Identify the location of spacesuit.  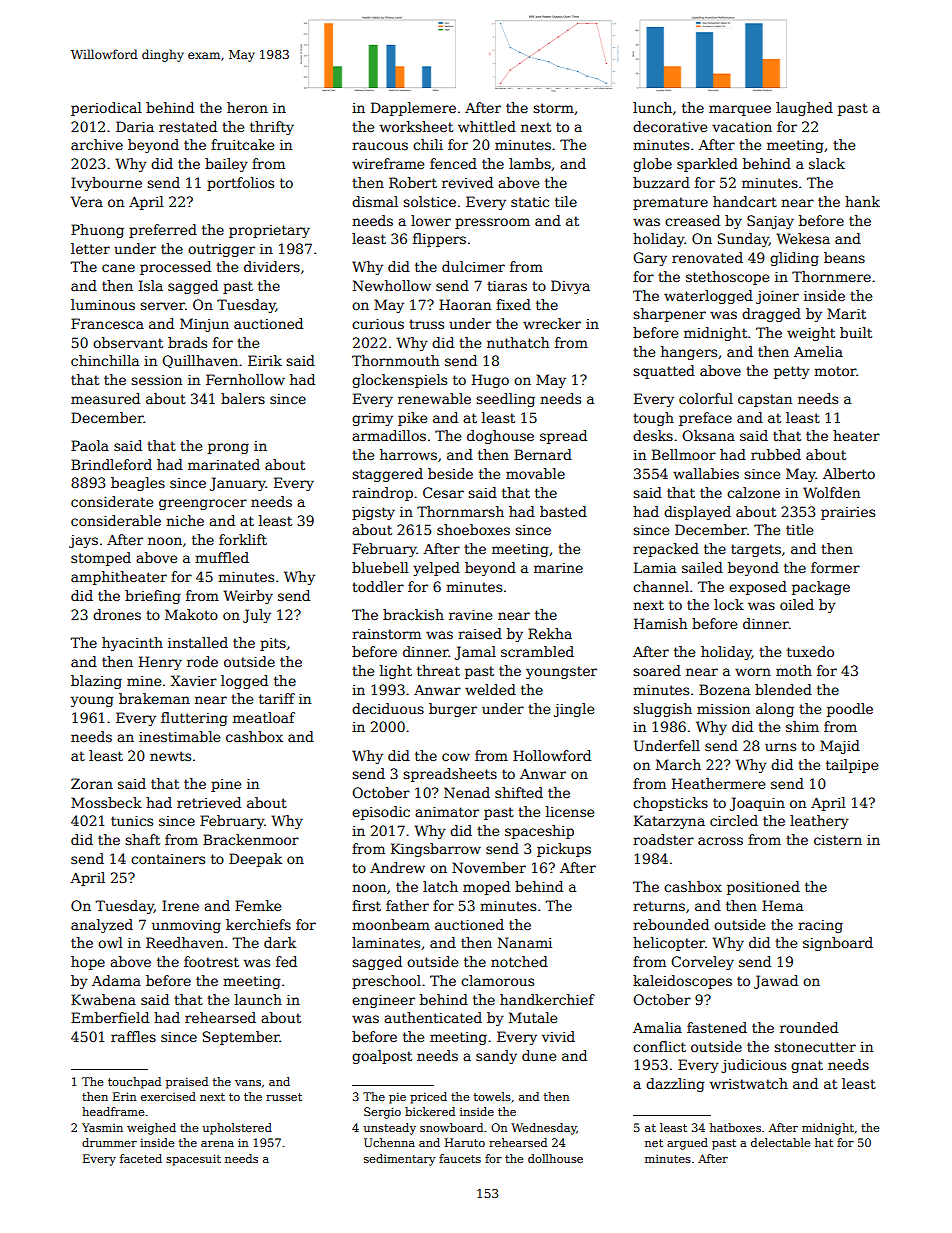
(193, 1160).
